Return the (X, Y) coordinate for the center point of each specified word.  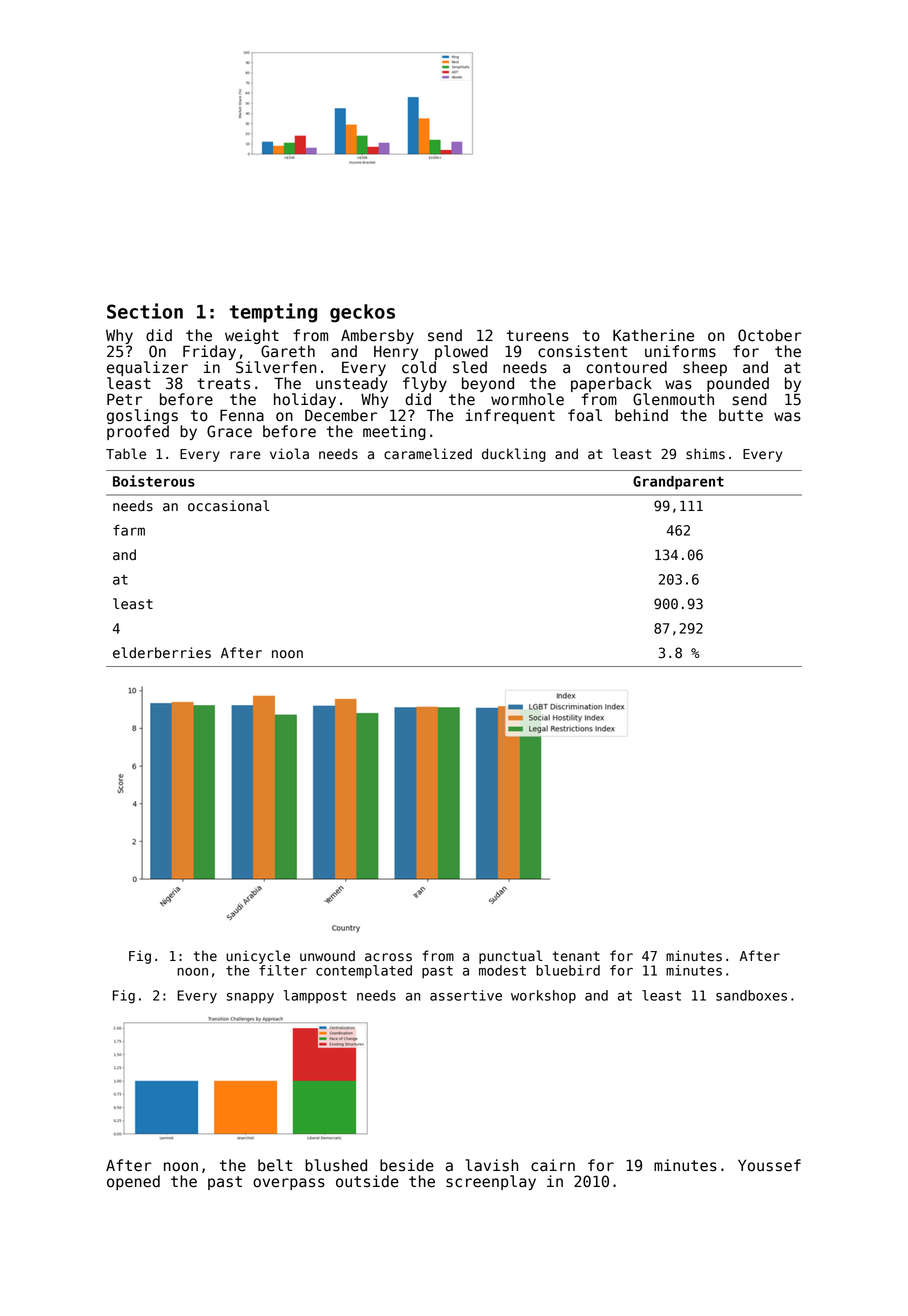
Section (145, 311)
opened (133, 1182)
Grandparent (678, 483)
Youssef (769, 1165)
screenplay (491, 1182)
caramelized (428, 454)
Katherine (653, 335)
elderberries (162, 653)
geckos (362, 313)
